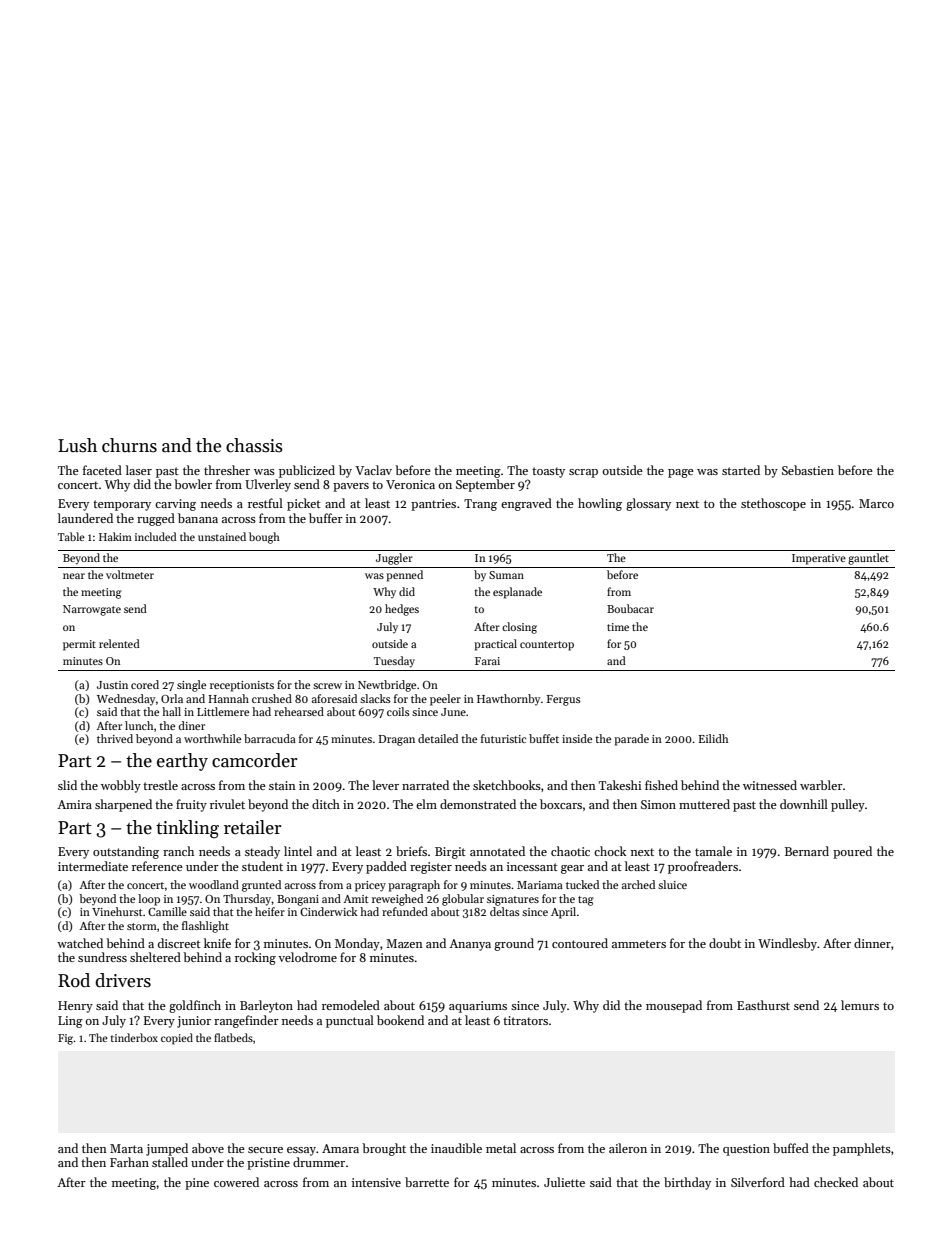 This image has height=1233, width=952. Describe the element at coordinates (400, 1020) in the image. I see `bookend` at that location.
